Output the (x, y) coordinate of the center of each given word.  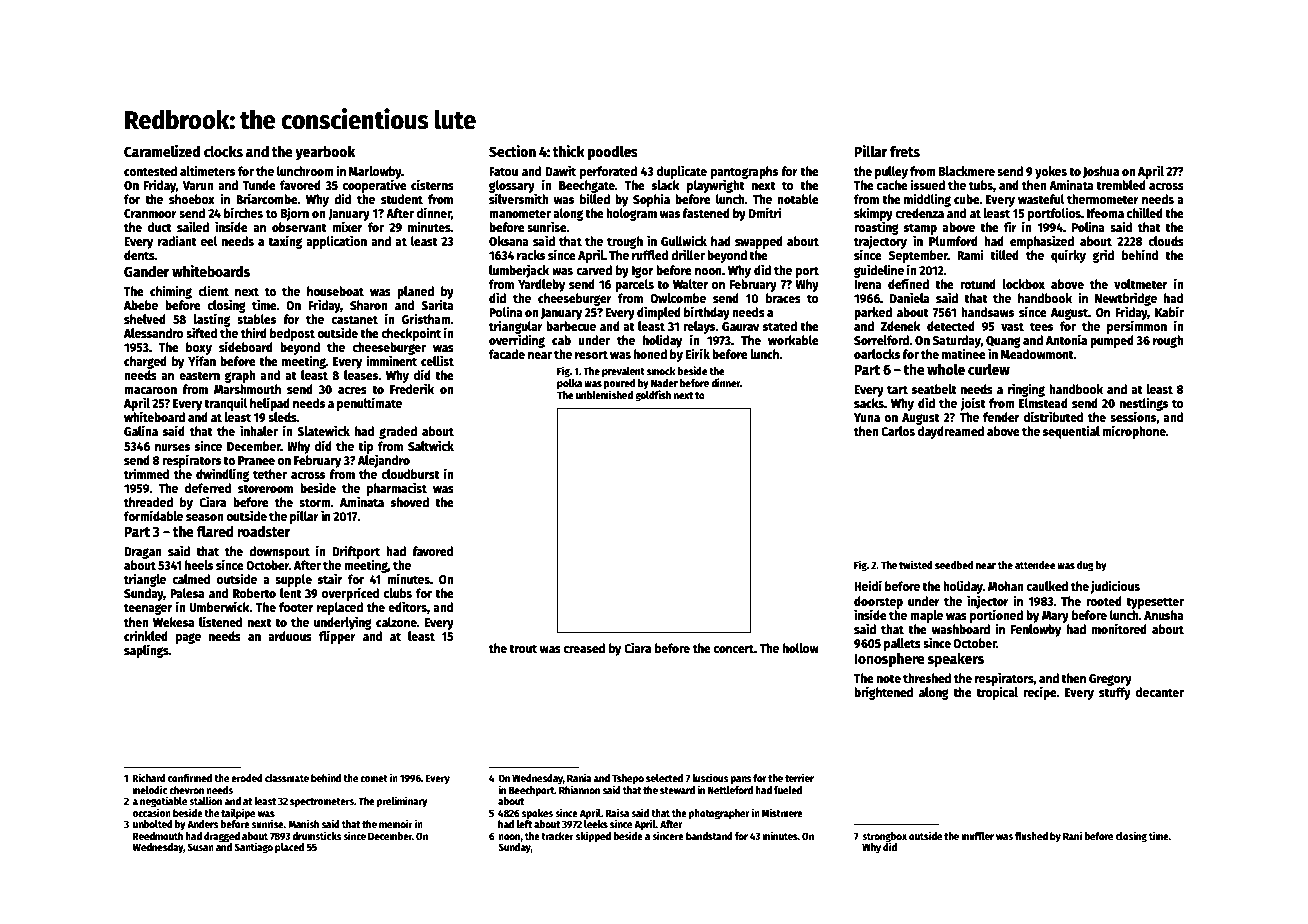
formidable (153, 515)
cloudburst (410, 474)
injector (988, 602)
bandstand (709, 836)
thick (569, 151)
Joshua (1101, 172)
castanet (354, 319)
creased (584, 648)
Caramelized (162, 151)
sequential (1071, 432)
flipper (337, 637)
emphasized (1042, 242)
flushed (1031, 836)
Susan (200, 847)
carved (594, 270)
